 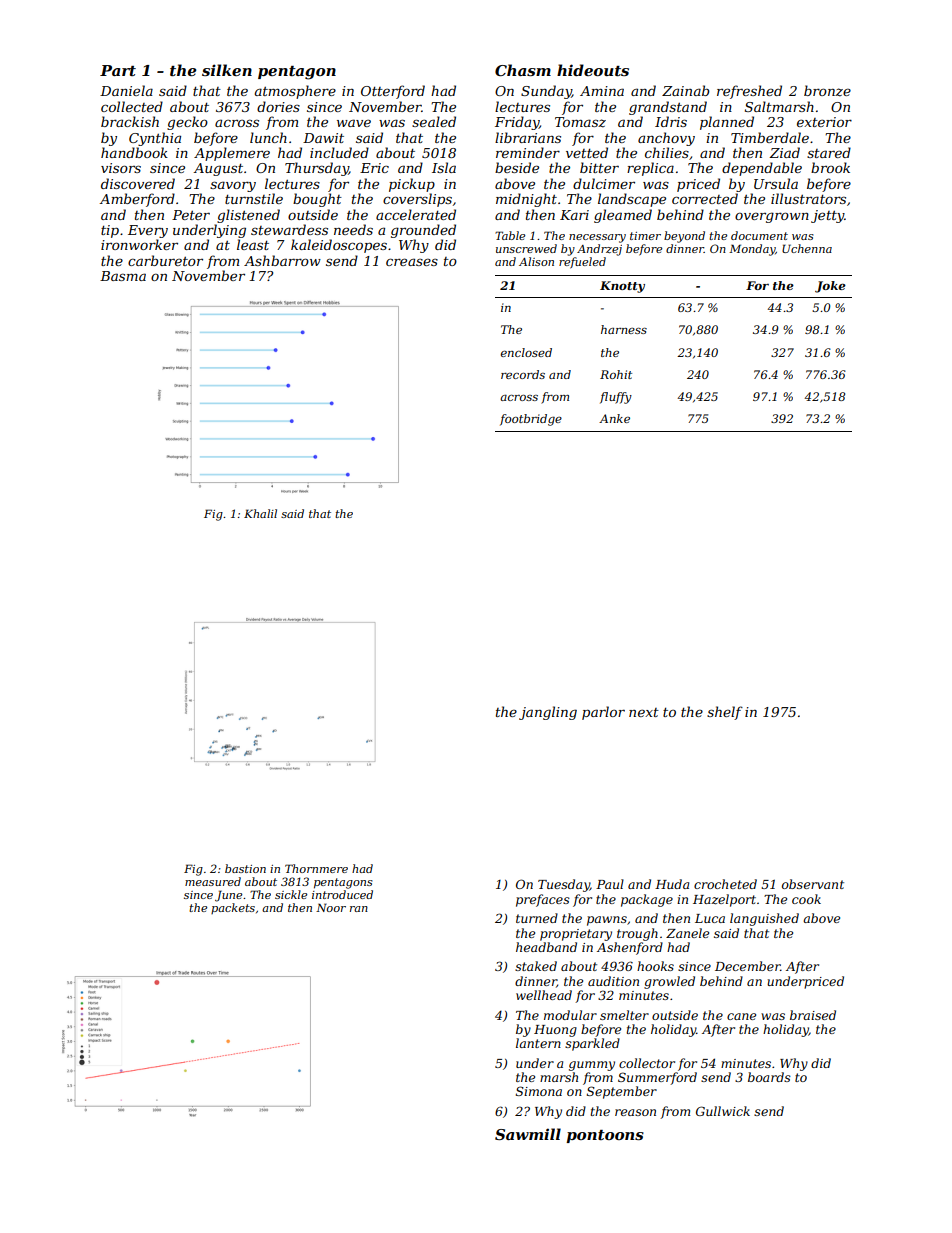 I want to click on Table, so click(x=510, y=235).
